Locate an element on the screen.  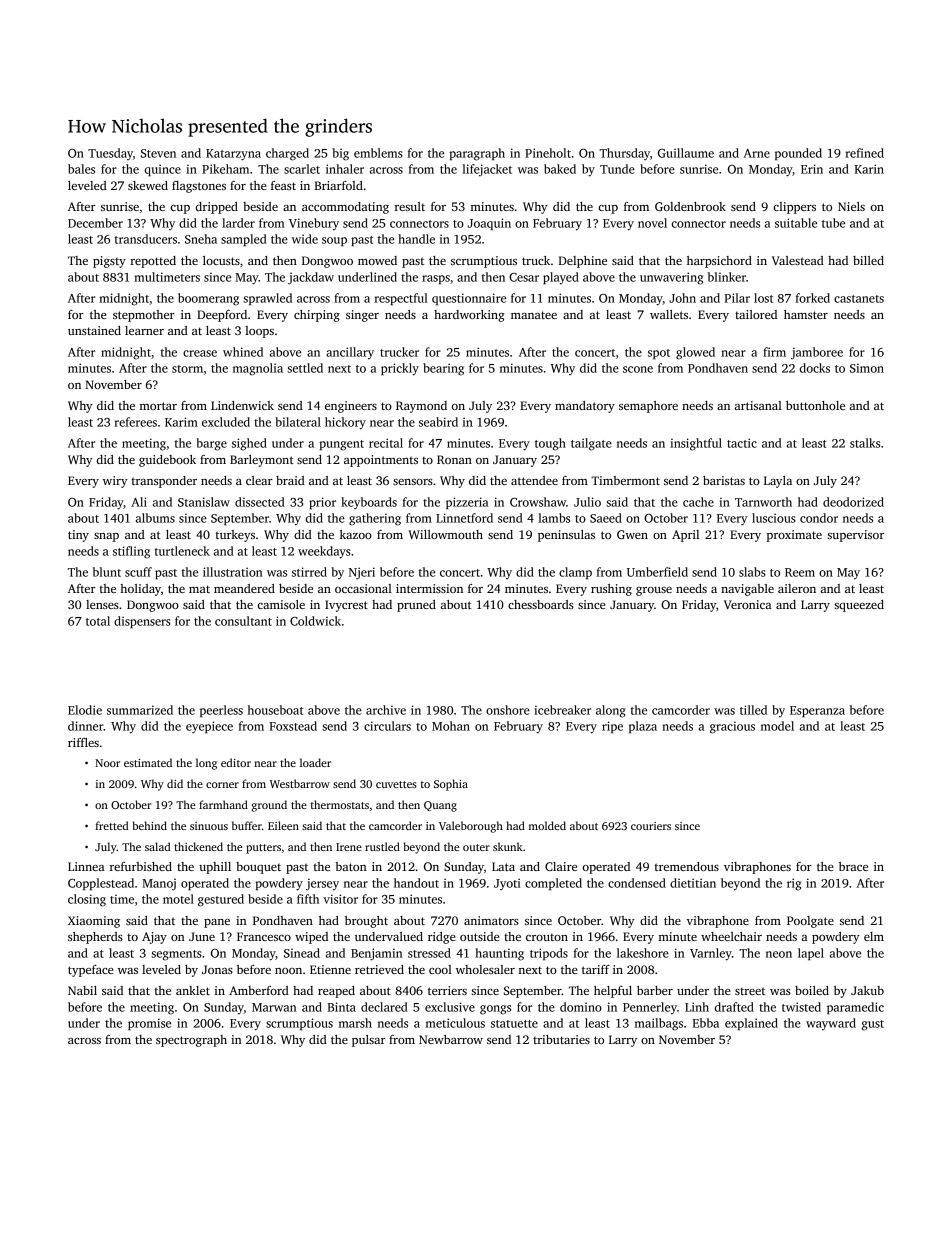
emblems is located at coordinates (378, 153).
